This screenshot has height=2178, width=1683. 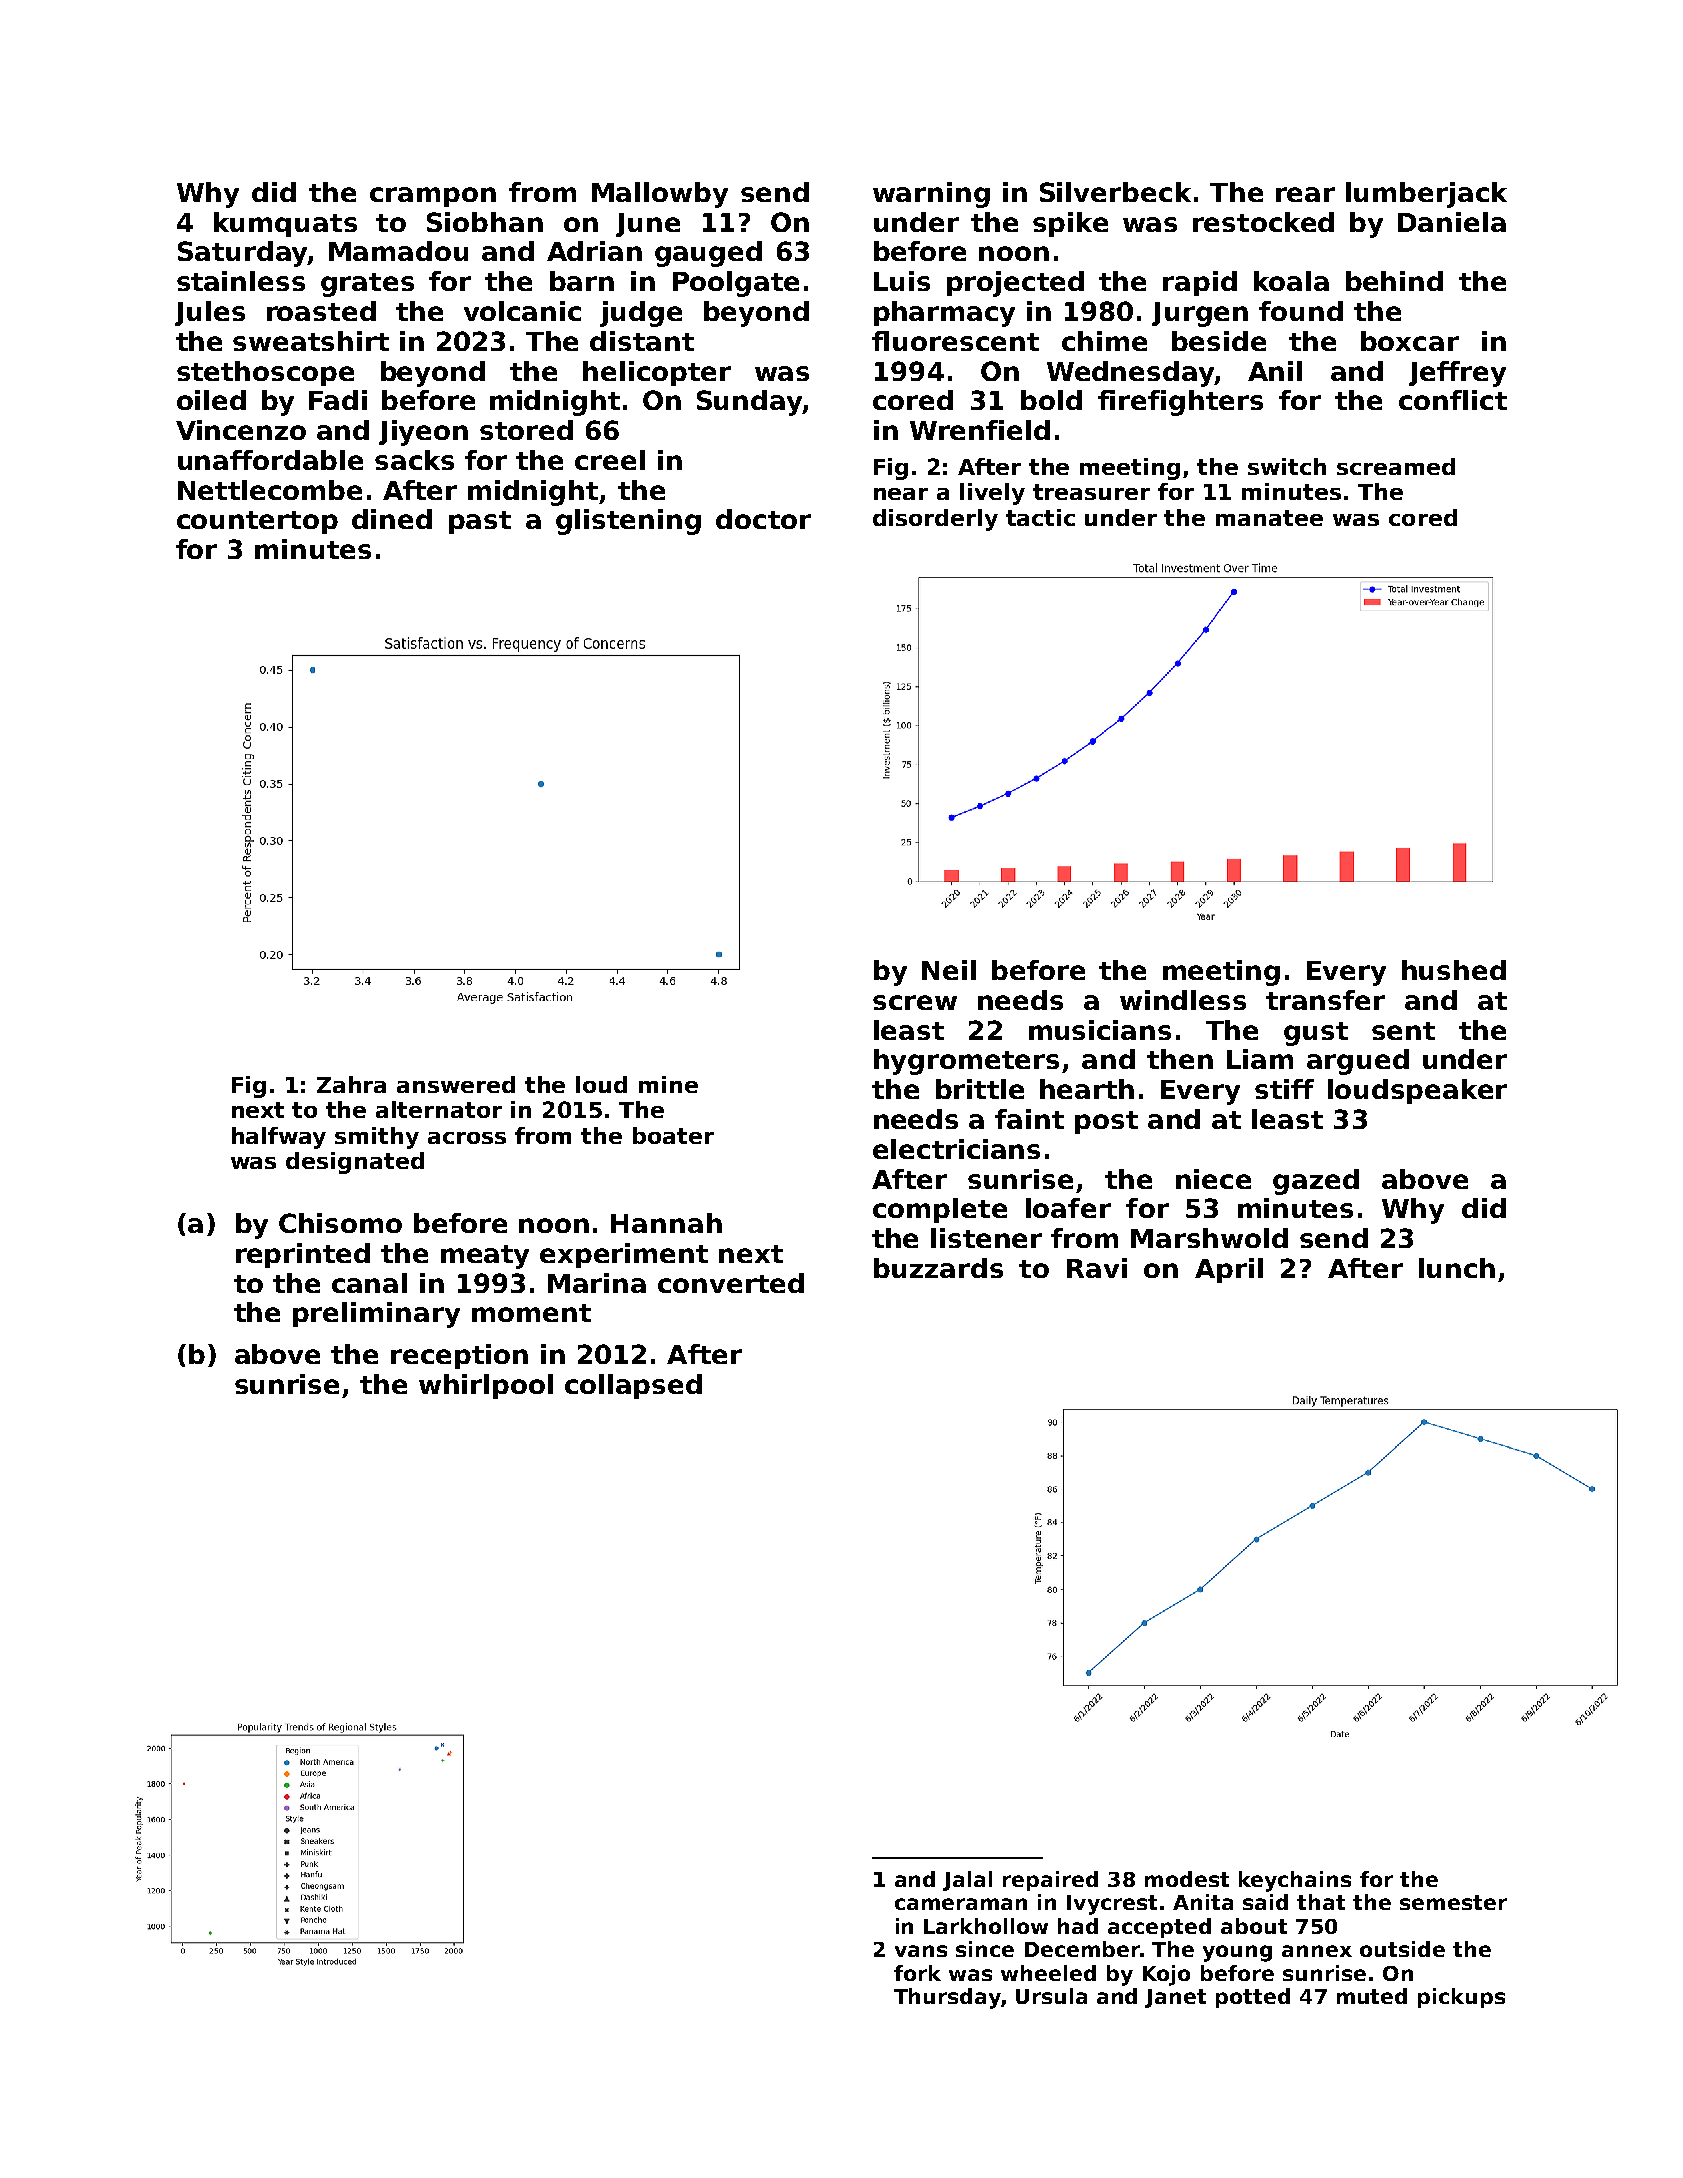 I want to click on kumquats, so click(x=285, y=224).
